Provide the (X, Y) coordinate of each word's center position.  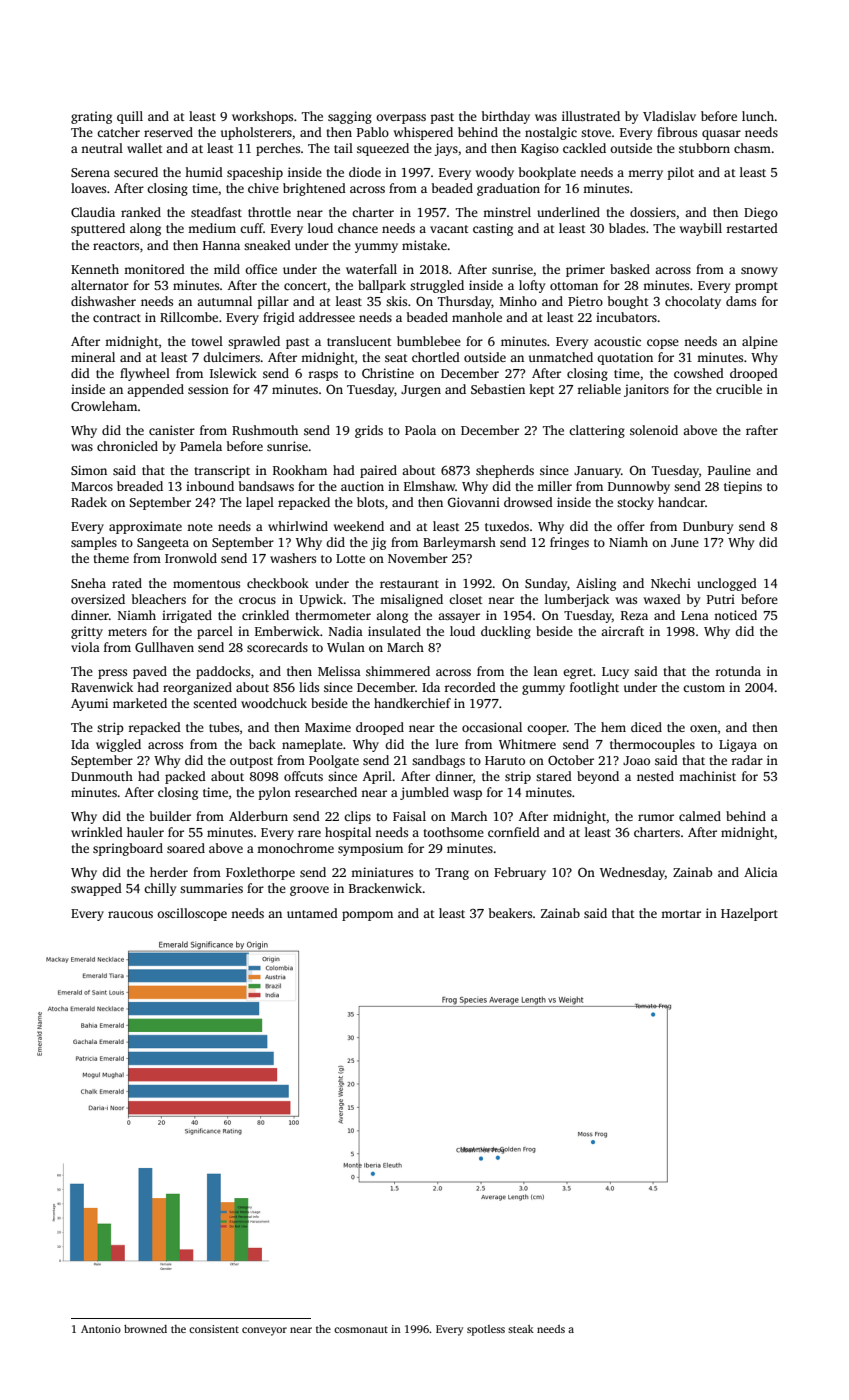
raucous (130, 914)
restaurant (409, 584)
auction (362, 486)
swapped (96, 889)
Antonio (101, 1329)
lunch (758, 116)
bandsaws (266, 486)
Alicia (761, 872)
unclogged (727, 584)
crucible (739, 389)
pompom (367, 916)
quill (130, 117)
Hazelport (749, 914)
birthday (506, 117)
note (200, 527)
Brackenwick (385, 888)
